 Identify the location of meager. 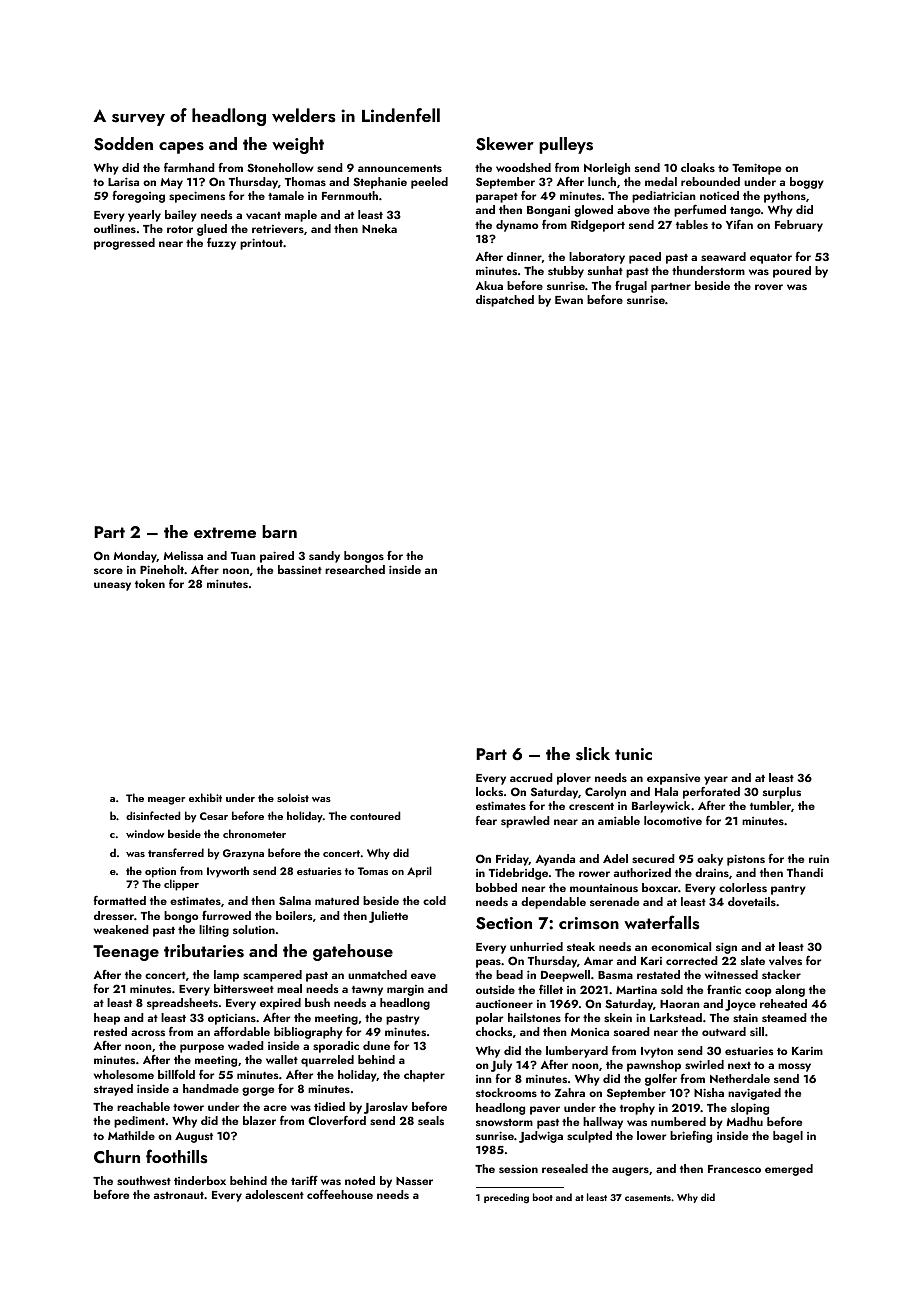
(166, 801).
